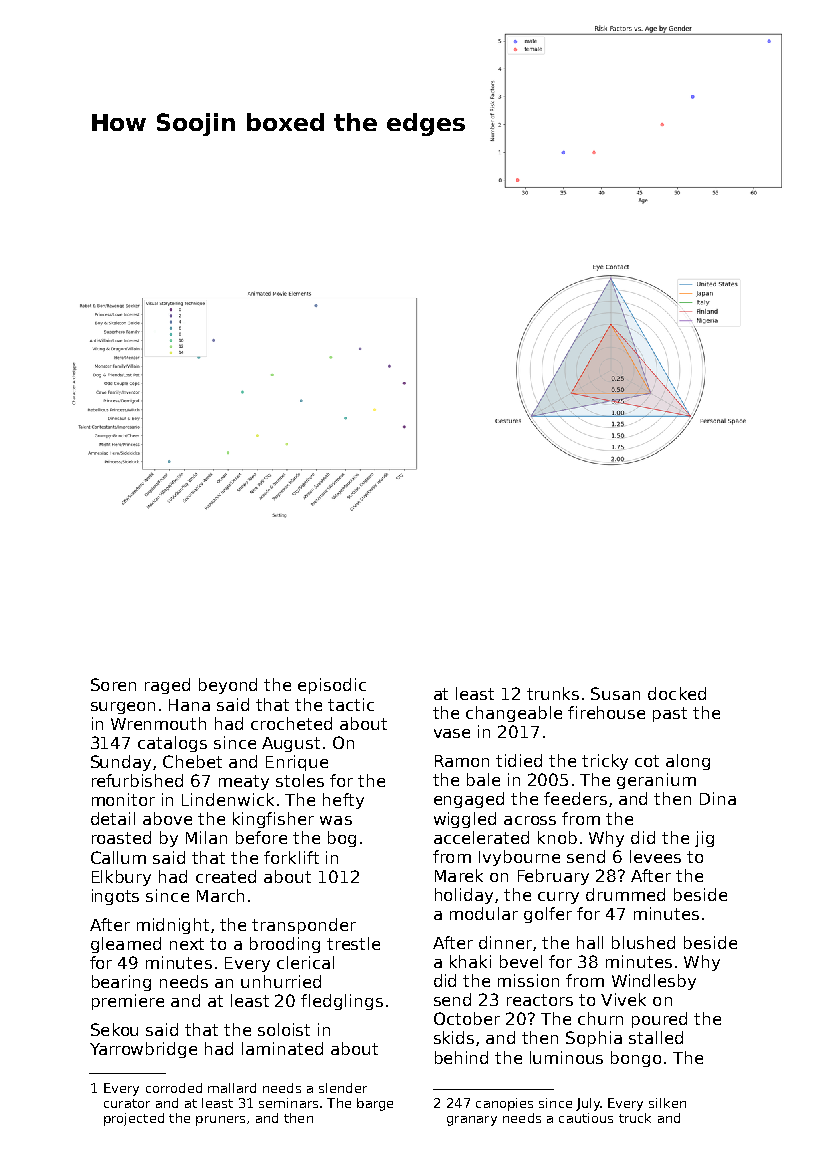 This screenshot has height=1175, width=828. I want to click on fledglings, so click(342, 1002).
